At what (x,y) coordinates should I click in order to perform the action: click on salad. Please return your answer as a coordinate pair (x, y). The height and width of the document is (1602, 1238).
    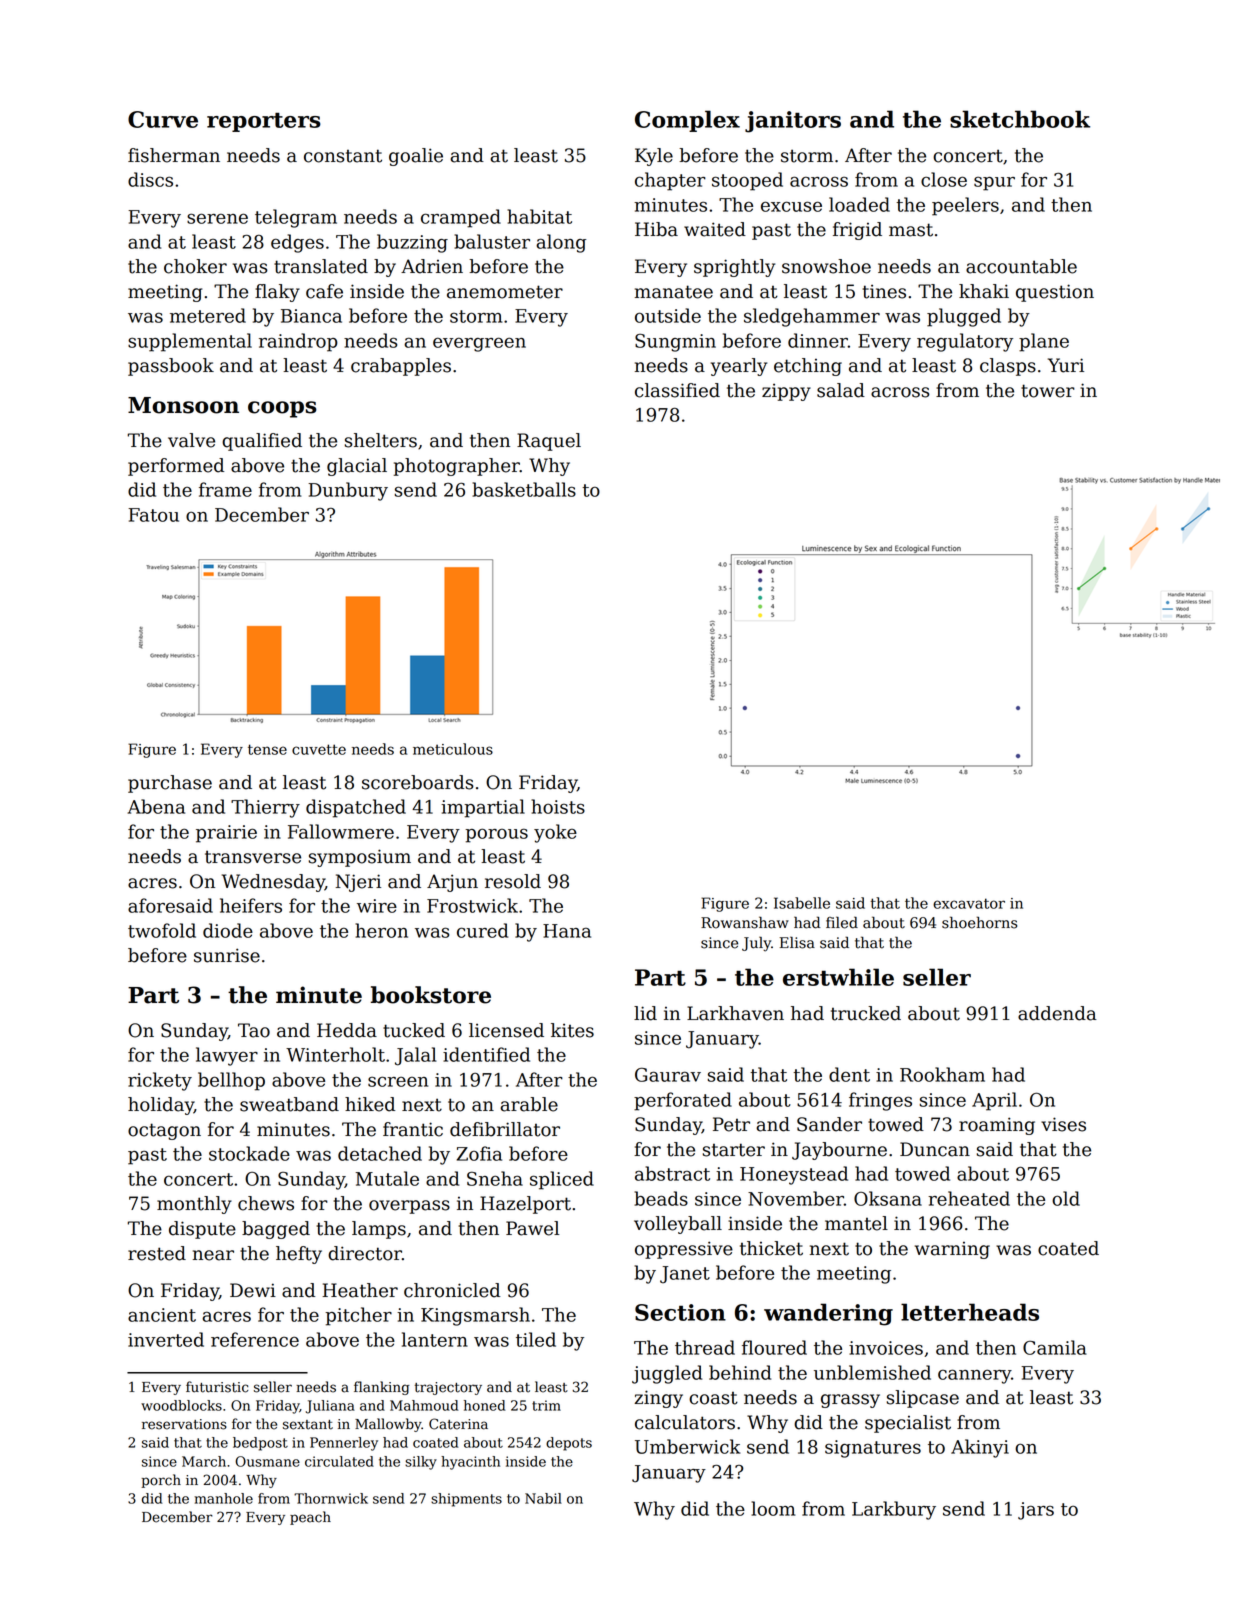
    Looking at the image, I should click on (841, 390).
